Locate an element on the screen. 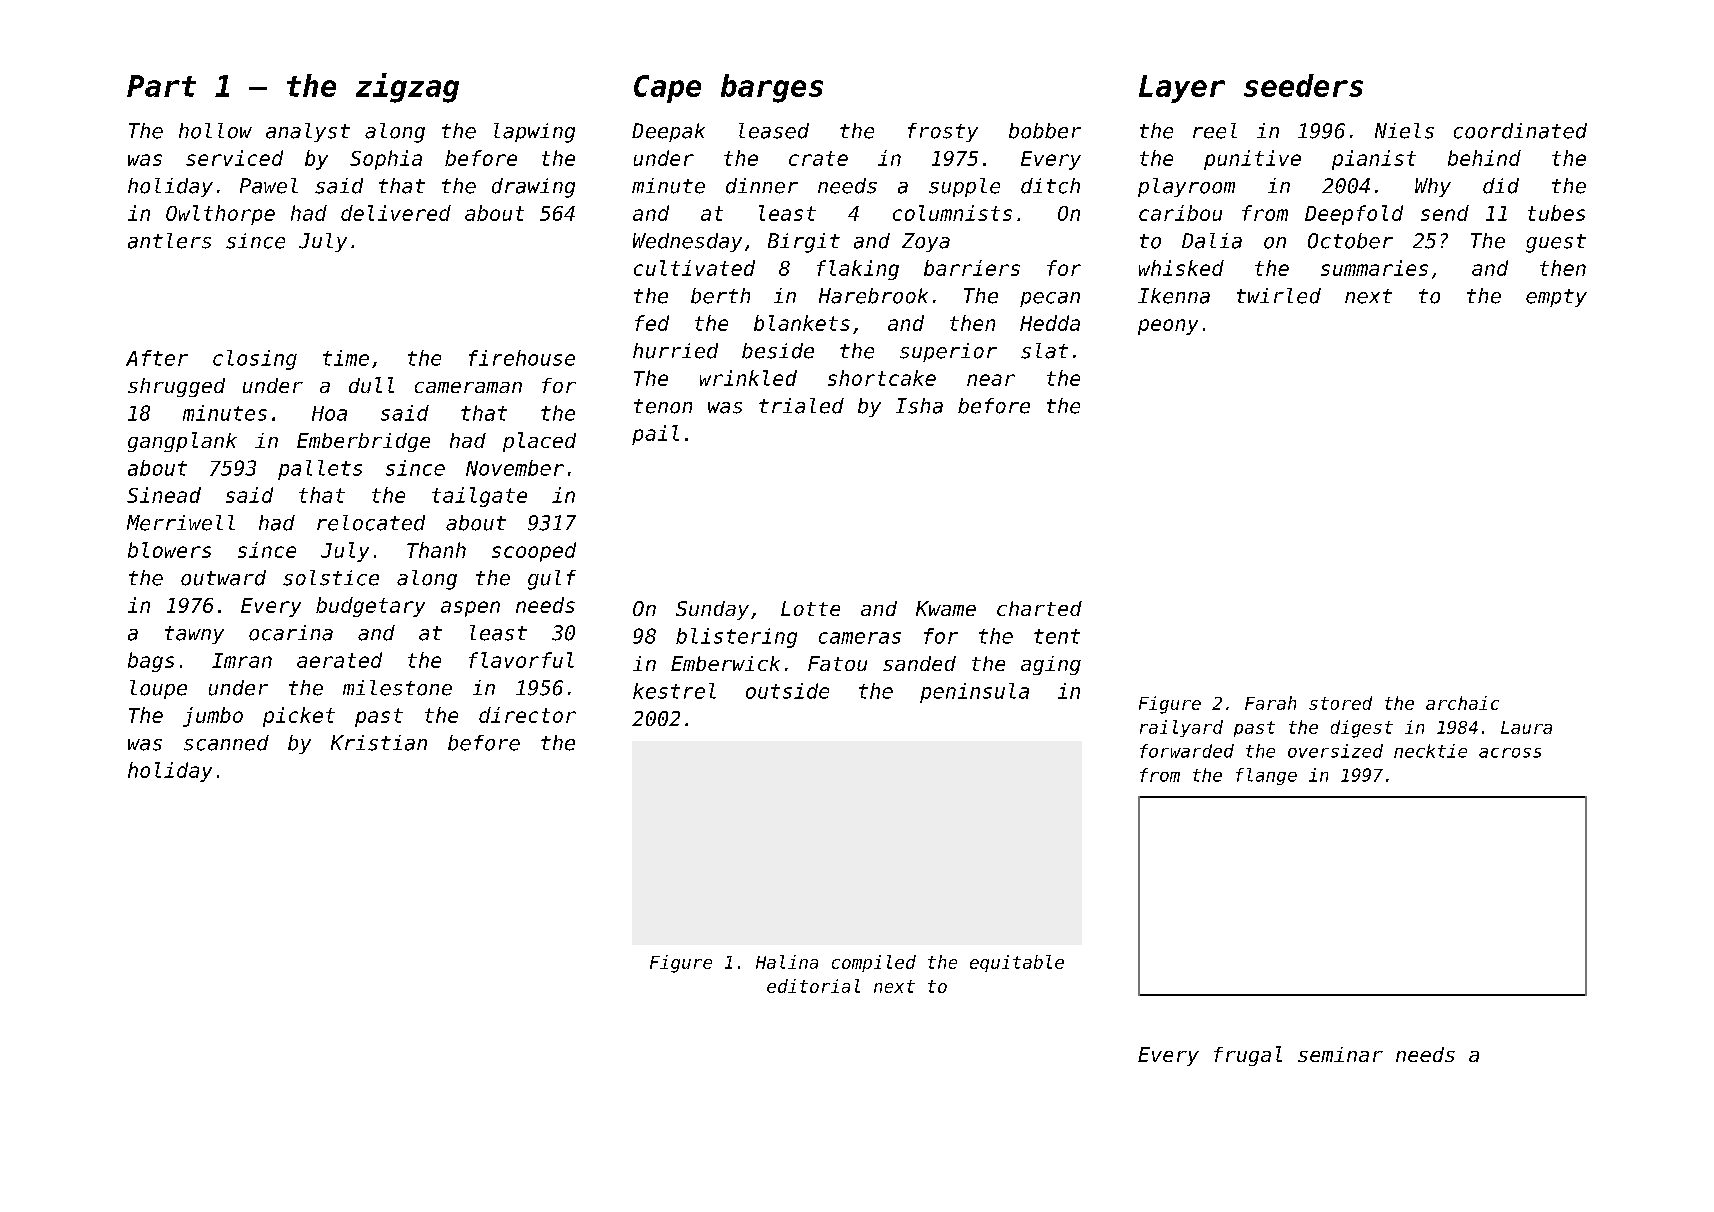  flange is located at coordinates (1266, 776).
